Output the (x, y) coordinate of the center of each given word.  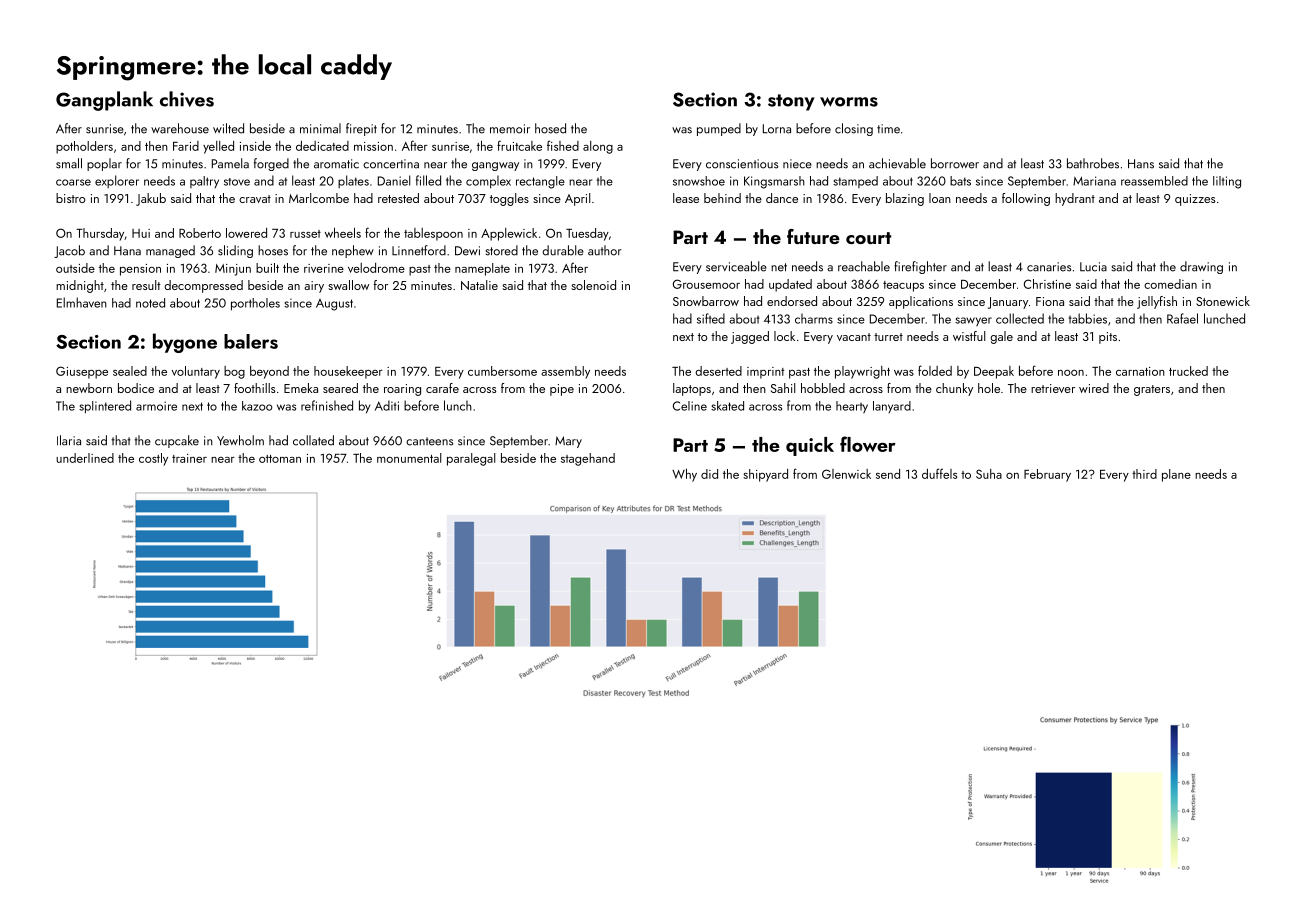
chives (187, 99)
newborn (89, 388)
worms (849, 102)
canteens (429, 441)
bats (960, 181)
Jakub (151, 199)
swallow (348, 285)
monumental (409, 458)
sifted (711, 318)
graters (1152, 390)
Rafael (1182, 318)
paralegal (471, 459)
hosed (550, 128)
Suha (989, 474)
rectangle (540, 182)
